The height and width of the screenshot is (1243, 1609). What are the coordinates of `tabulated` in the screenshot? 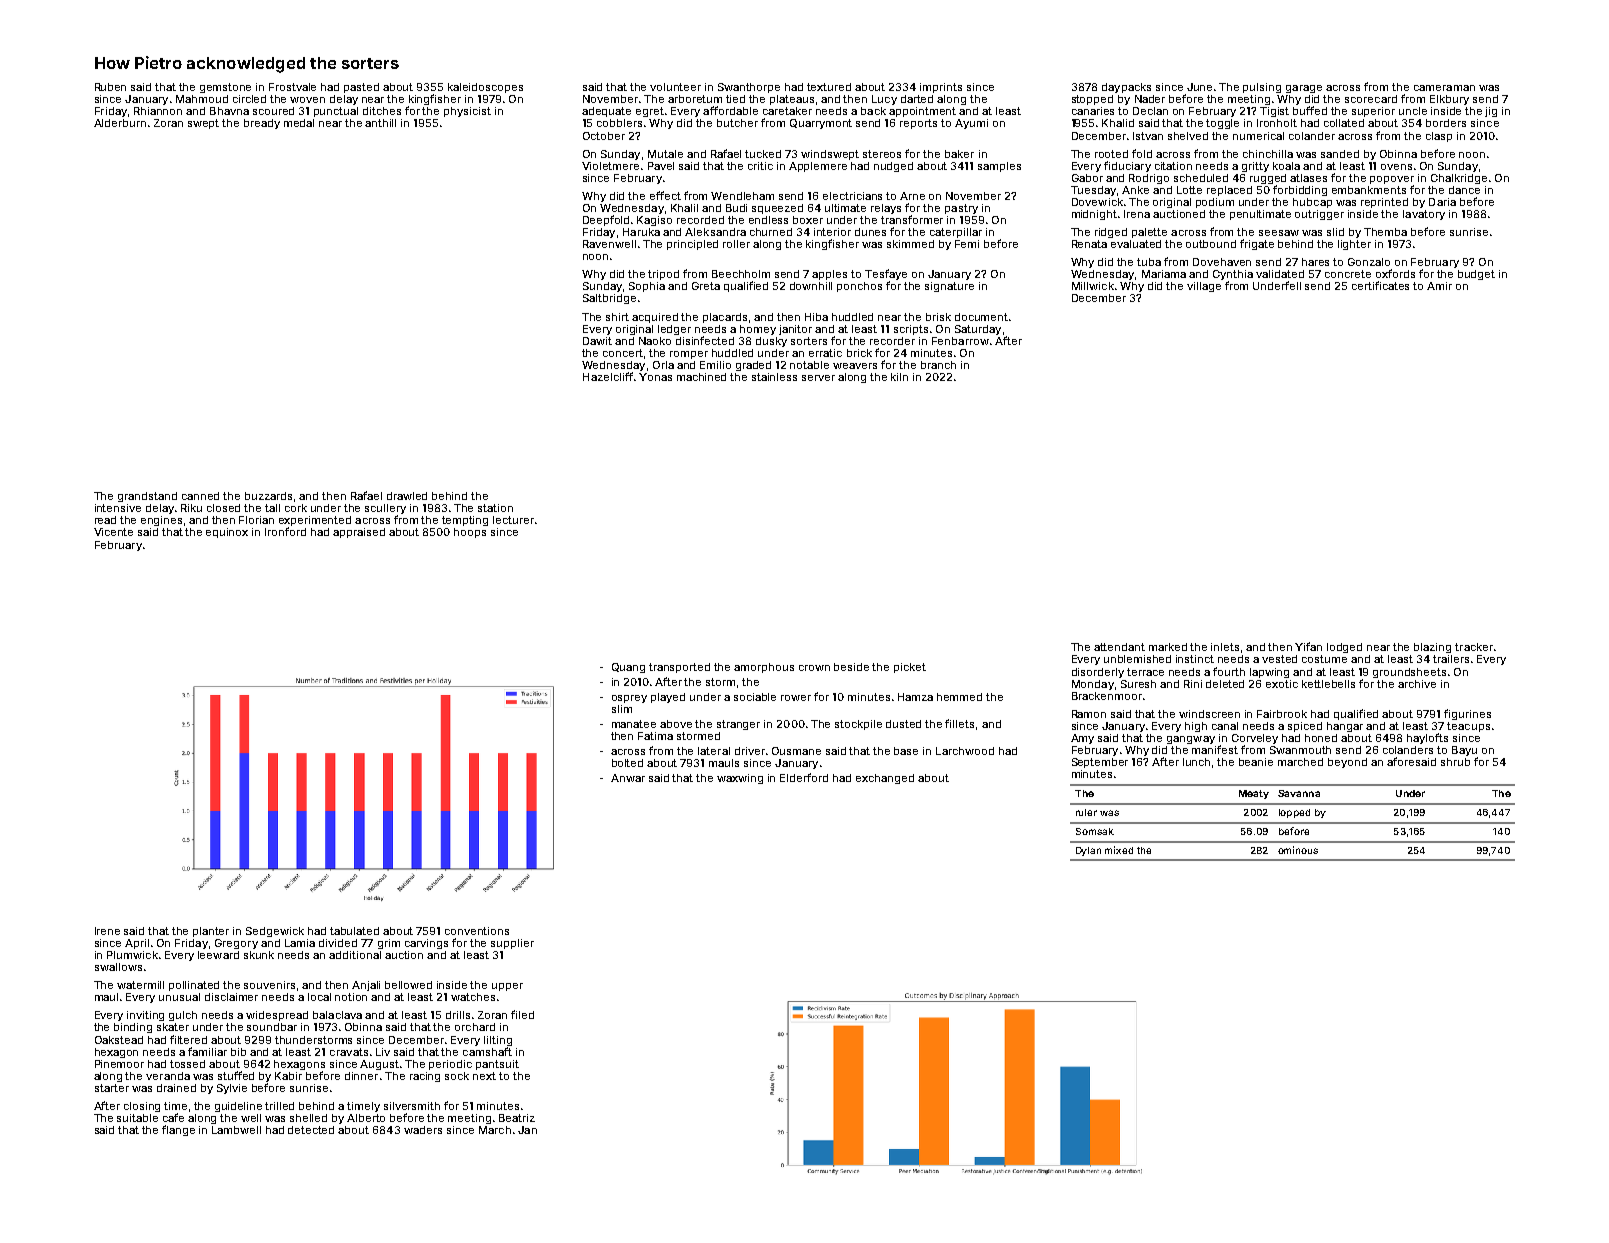 It's located at (354, 931).
